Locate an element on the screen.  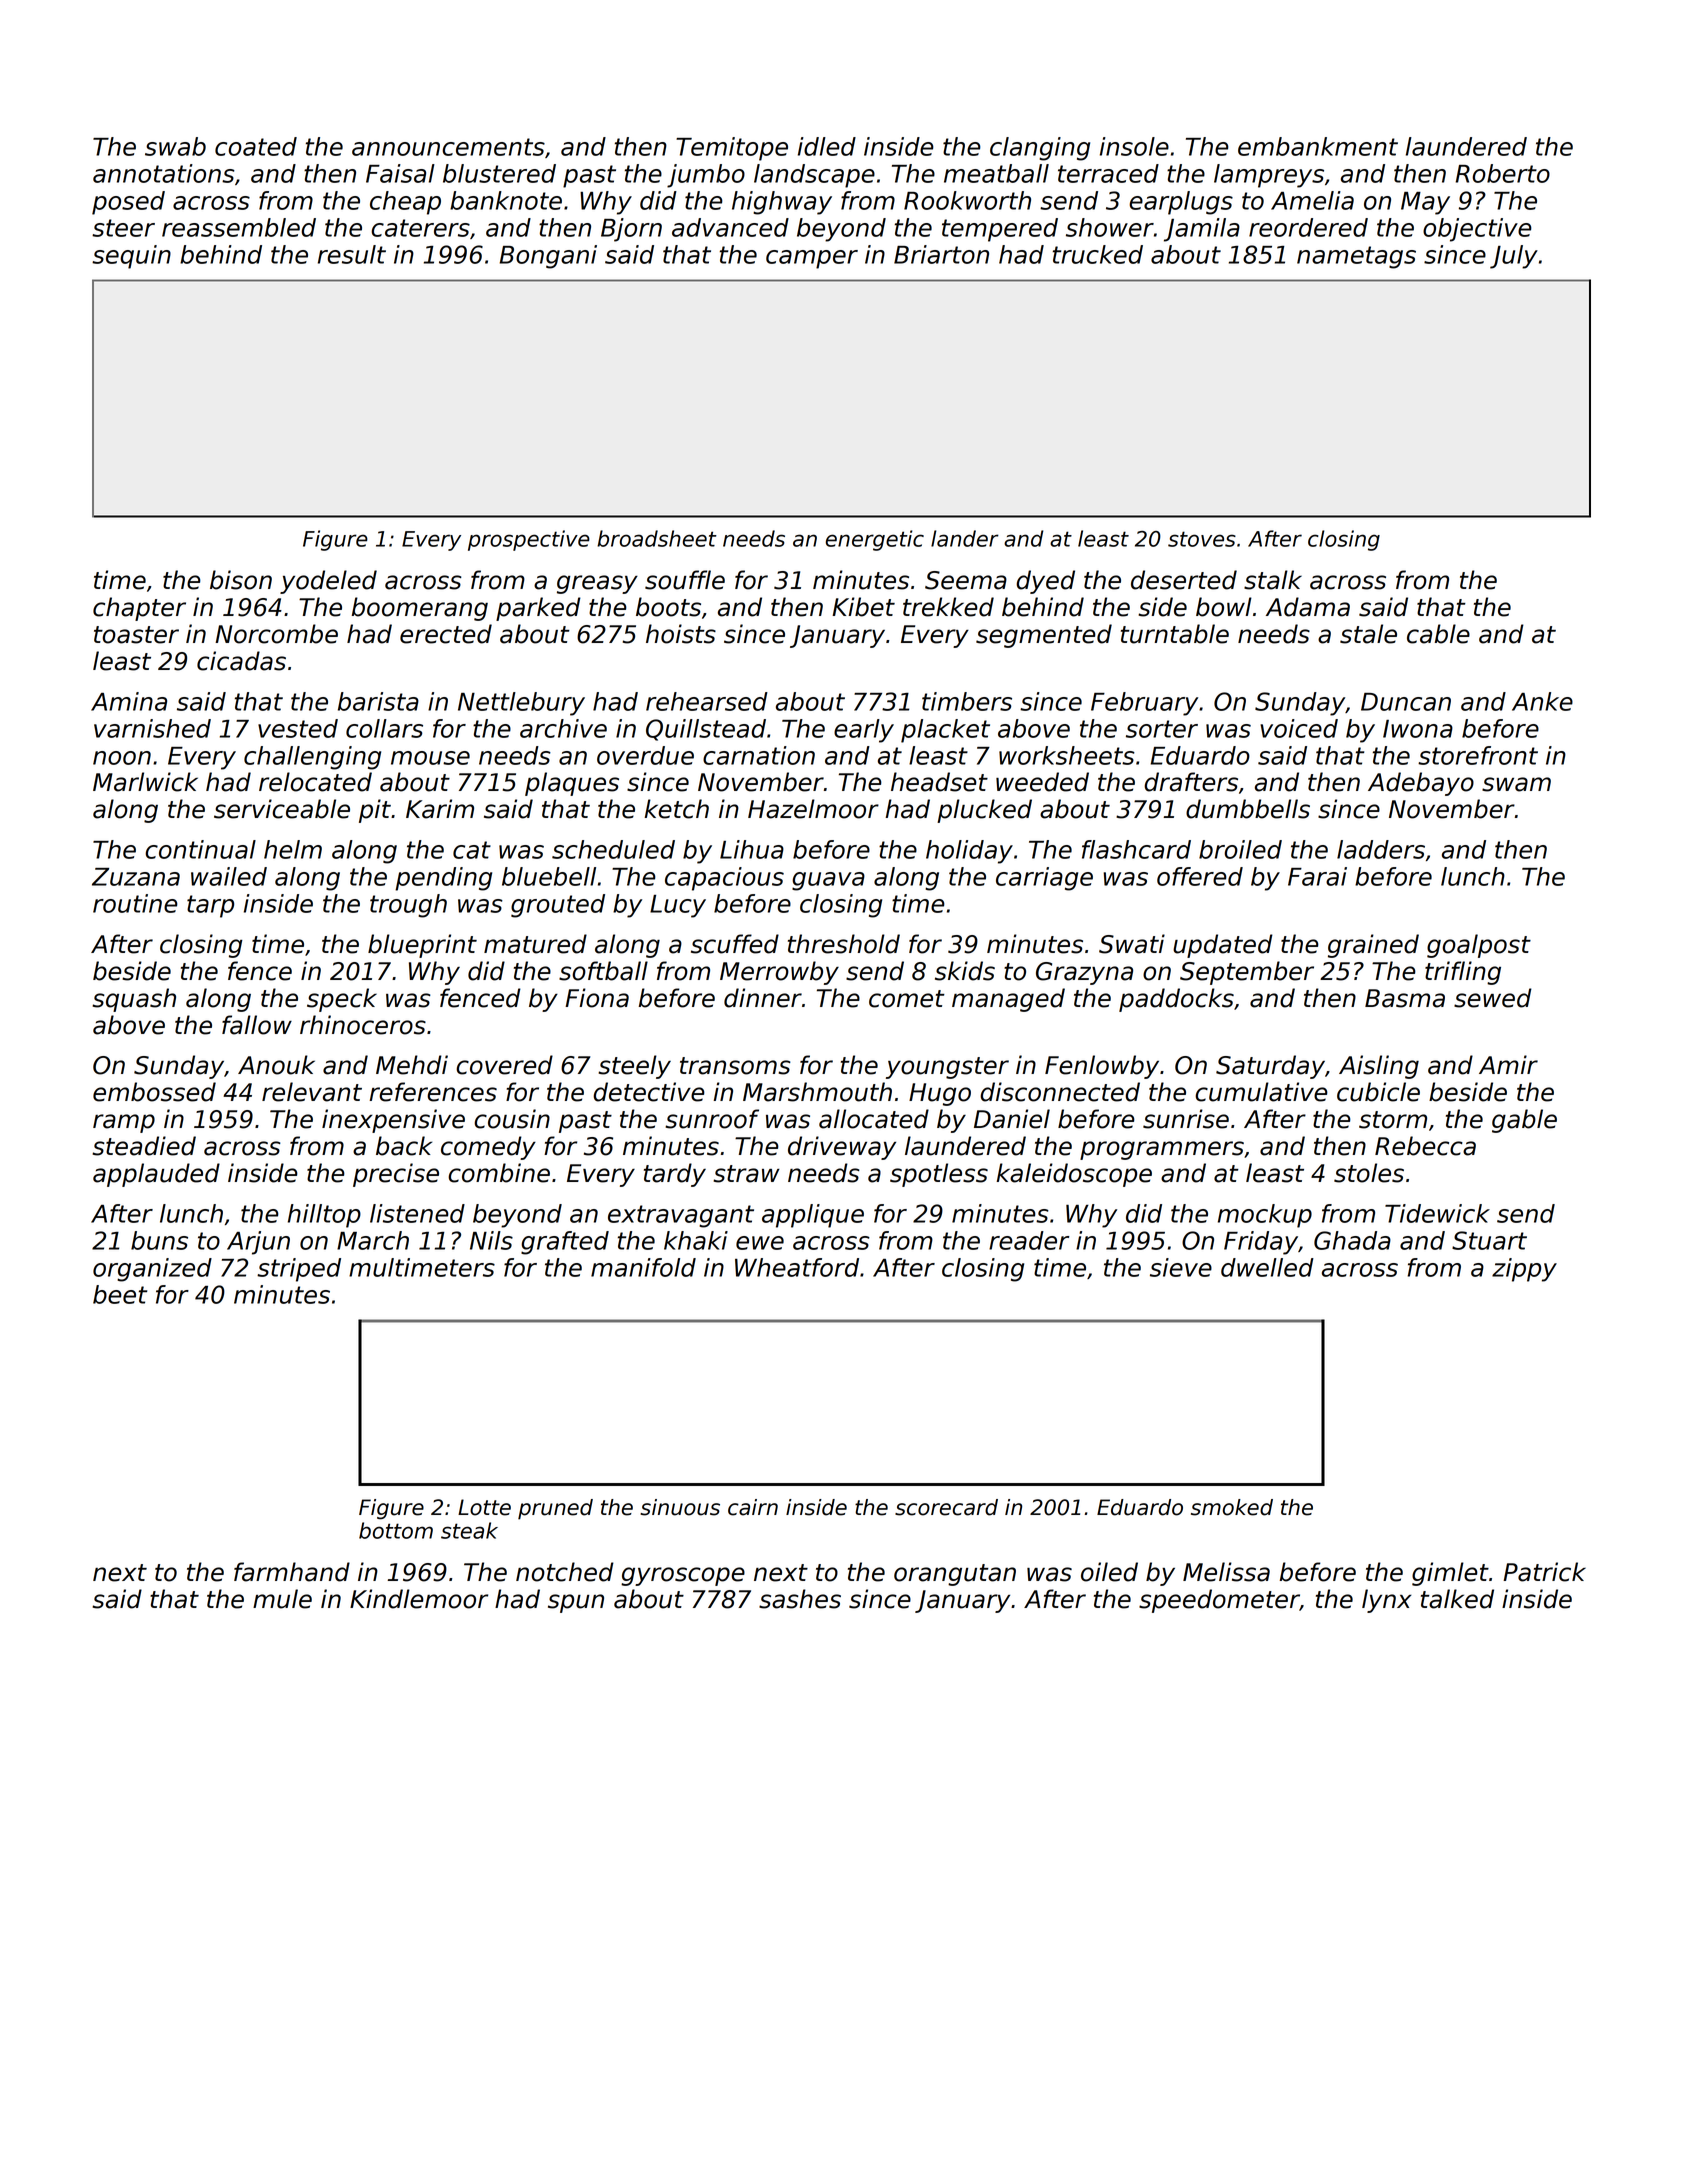
clanging is located at coordinates (1040, 149).
